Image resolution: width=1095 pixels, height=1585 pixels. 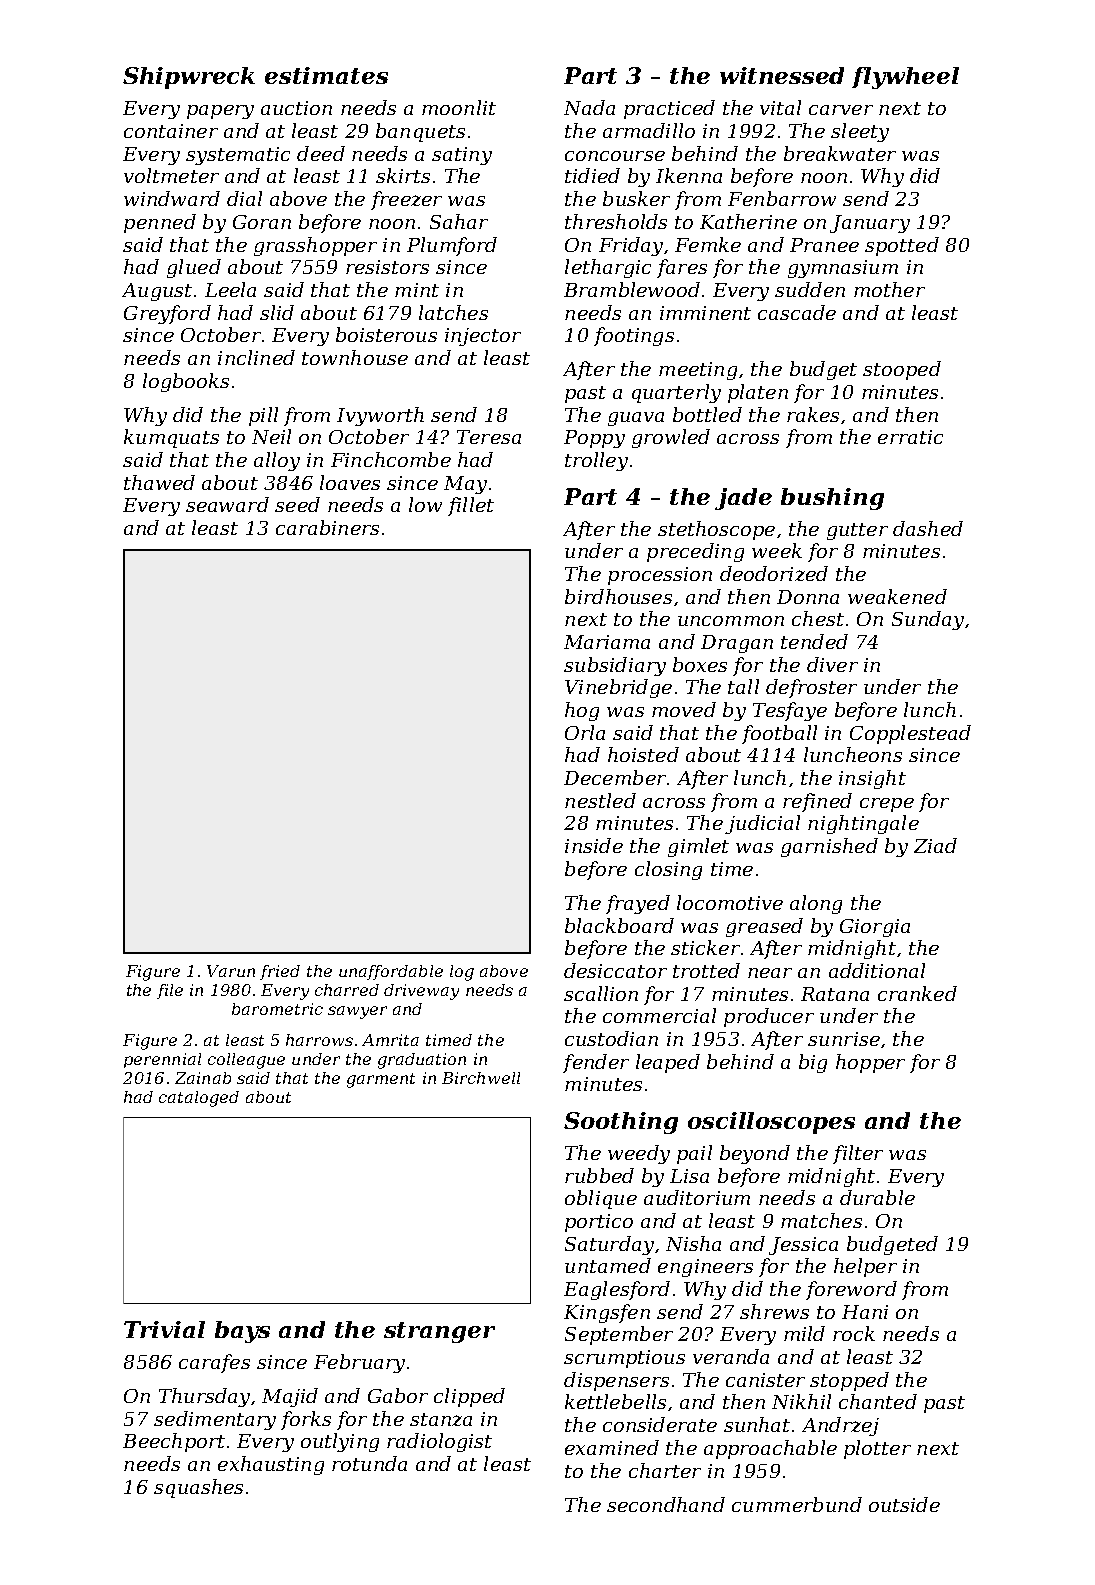 I want to click on secondhand, so click(x=666, y=1504).
